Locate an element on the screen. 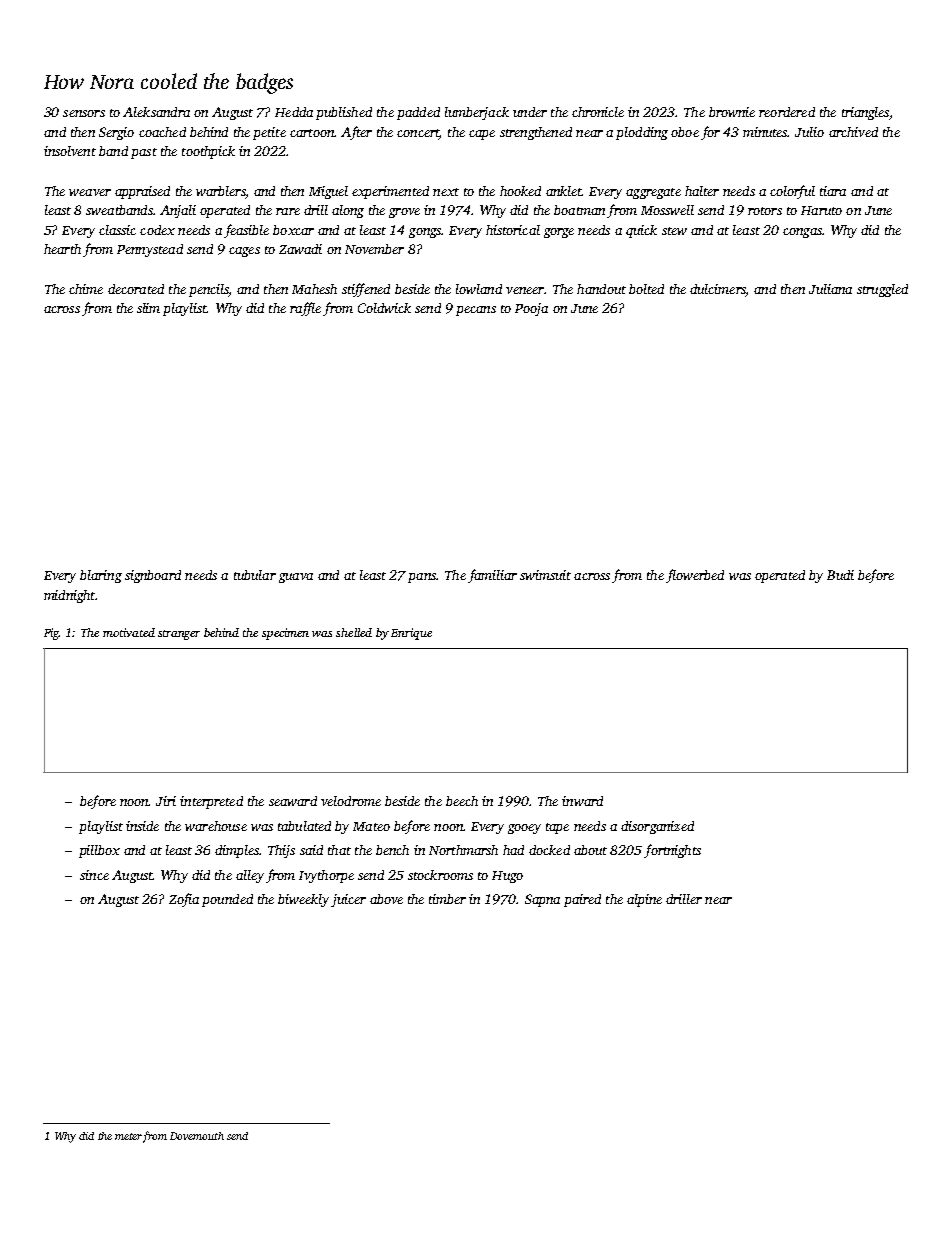  alpine is located at coordinates (644, 900).
